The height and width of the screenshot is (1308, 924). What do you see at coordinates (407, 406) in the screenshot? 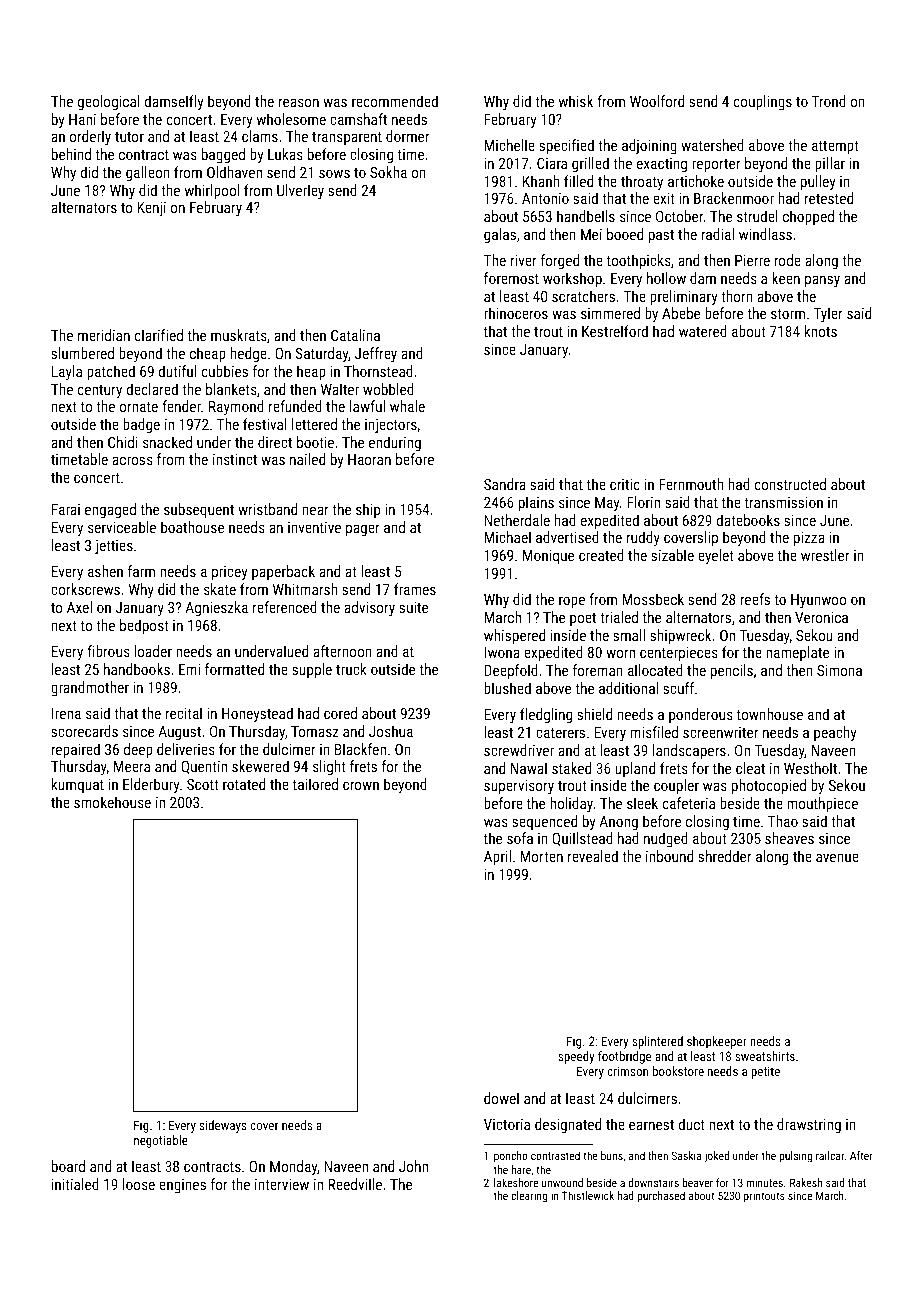
I see `whale` at bounding box center [407, 406].
